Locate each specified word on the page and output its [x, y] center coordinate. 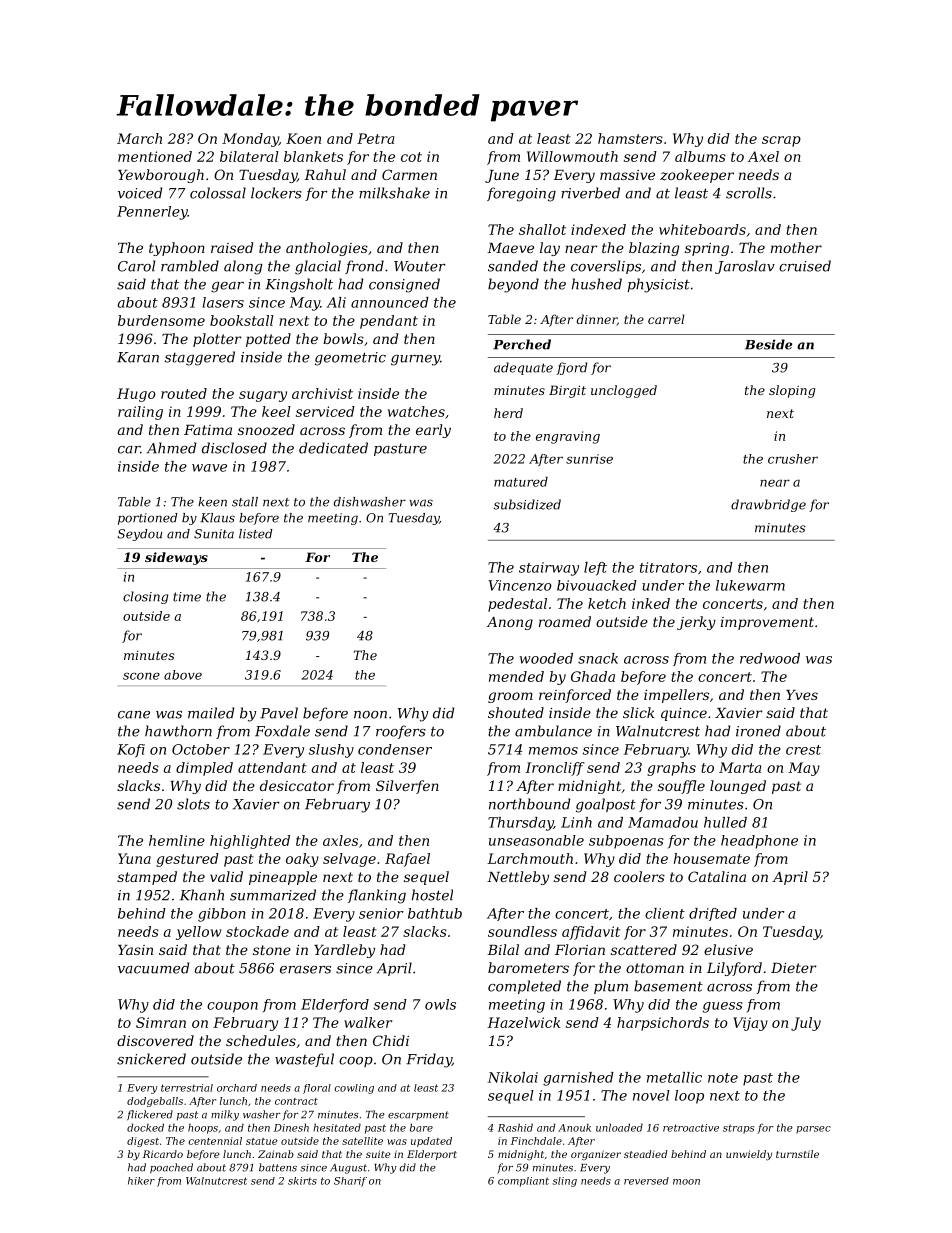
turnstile [797, 1154]
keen [212, 502]
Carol [136, 266]
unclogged [624, 391]
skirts [302, 1181]
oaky [302, 860]
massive [627, 175]
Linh [576, 822]
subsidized [527, 504]
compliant [523, 1182]
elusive [728, 949]
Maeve [510, 248]
